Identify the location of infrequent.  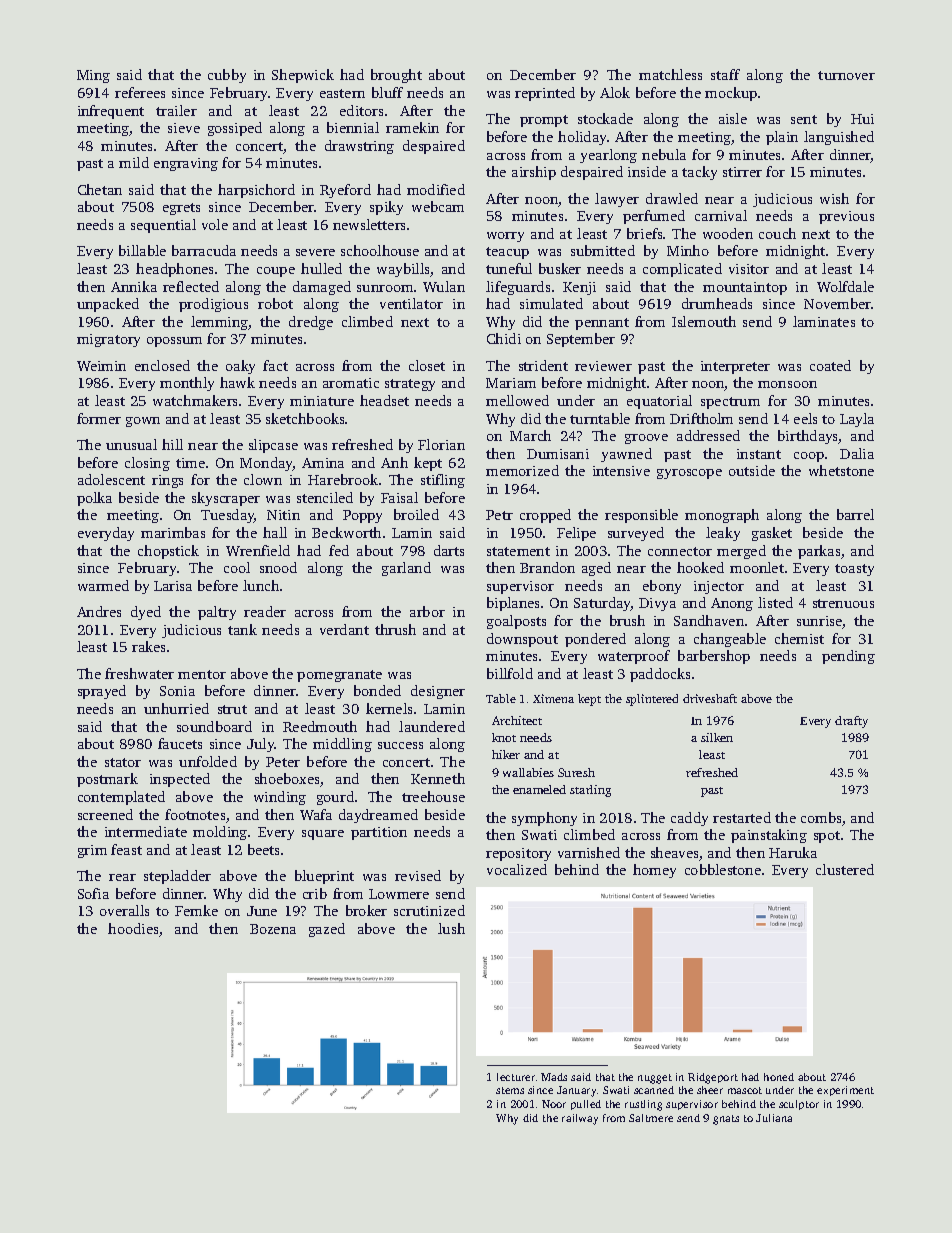
(111, 112).
